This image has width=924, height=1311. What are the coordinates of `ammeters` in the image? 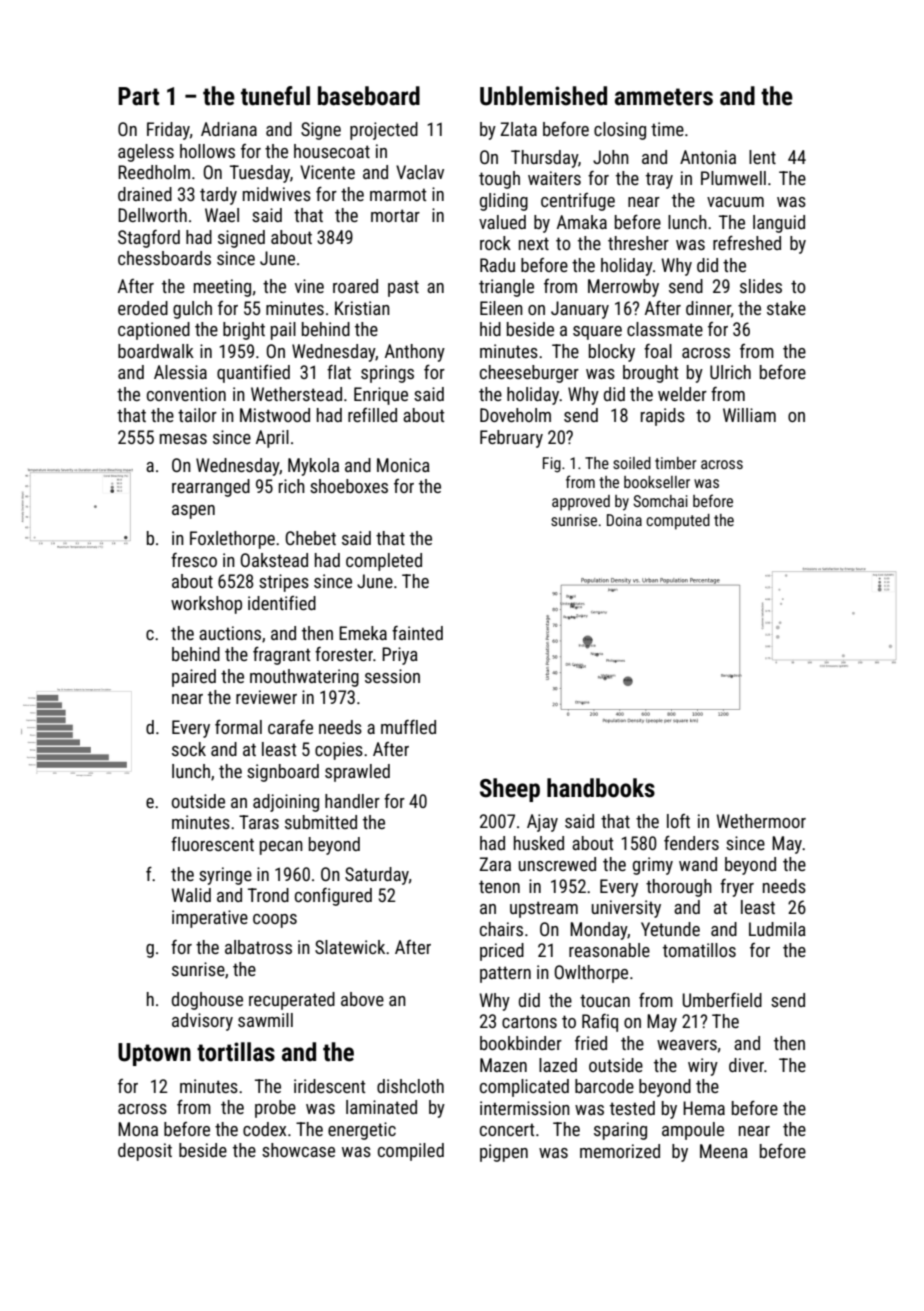 It's located at (664, 97).
